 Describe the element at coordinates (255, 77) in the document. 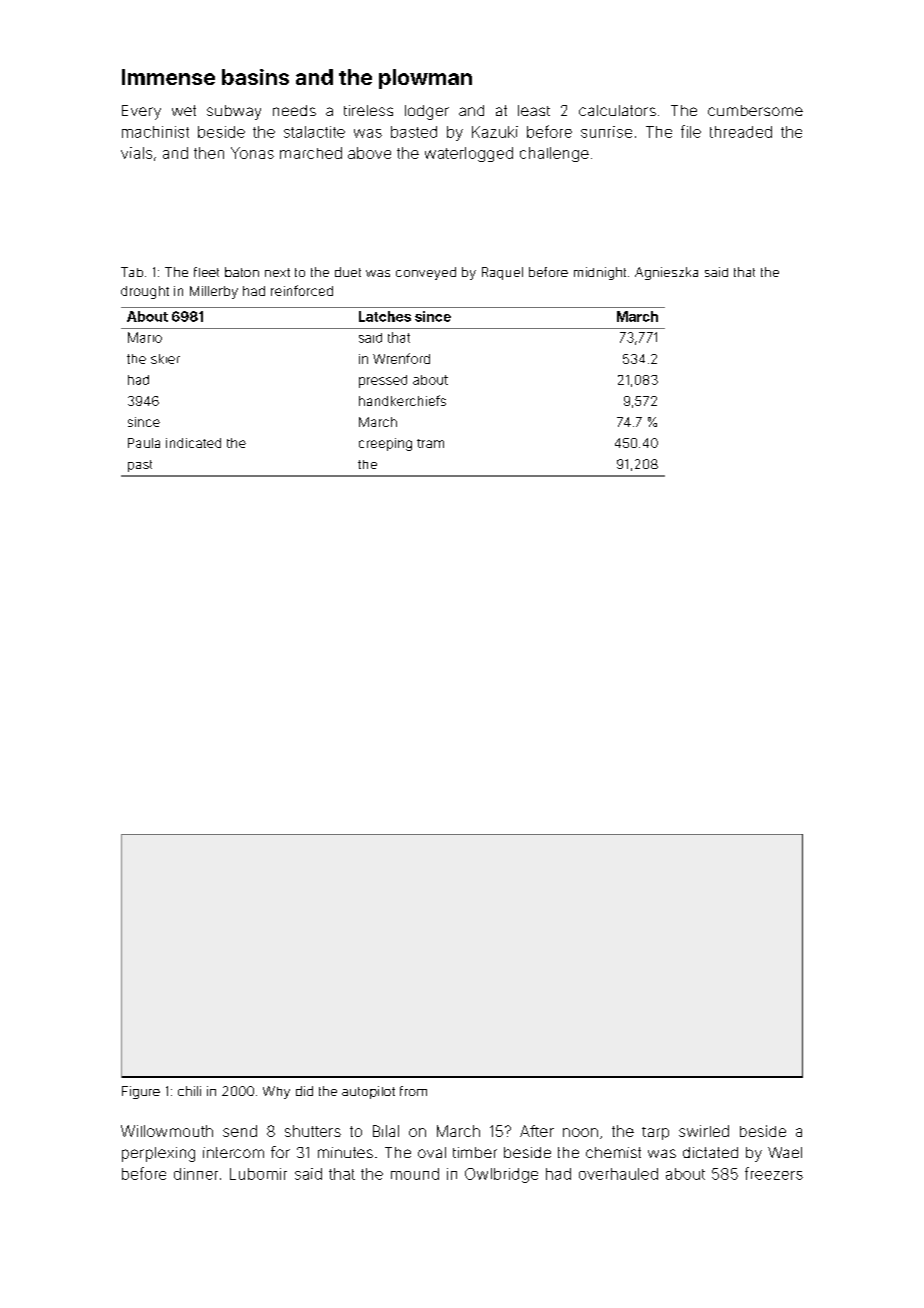

I see `basins` at that location.
